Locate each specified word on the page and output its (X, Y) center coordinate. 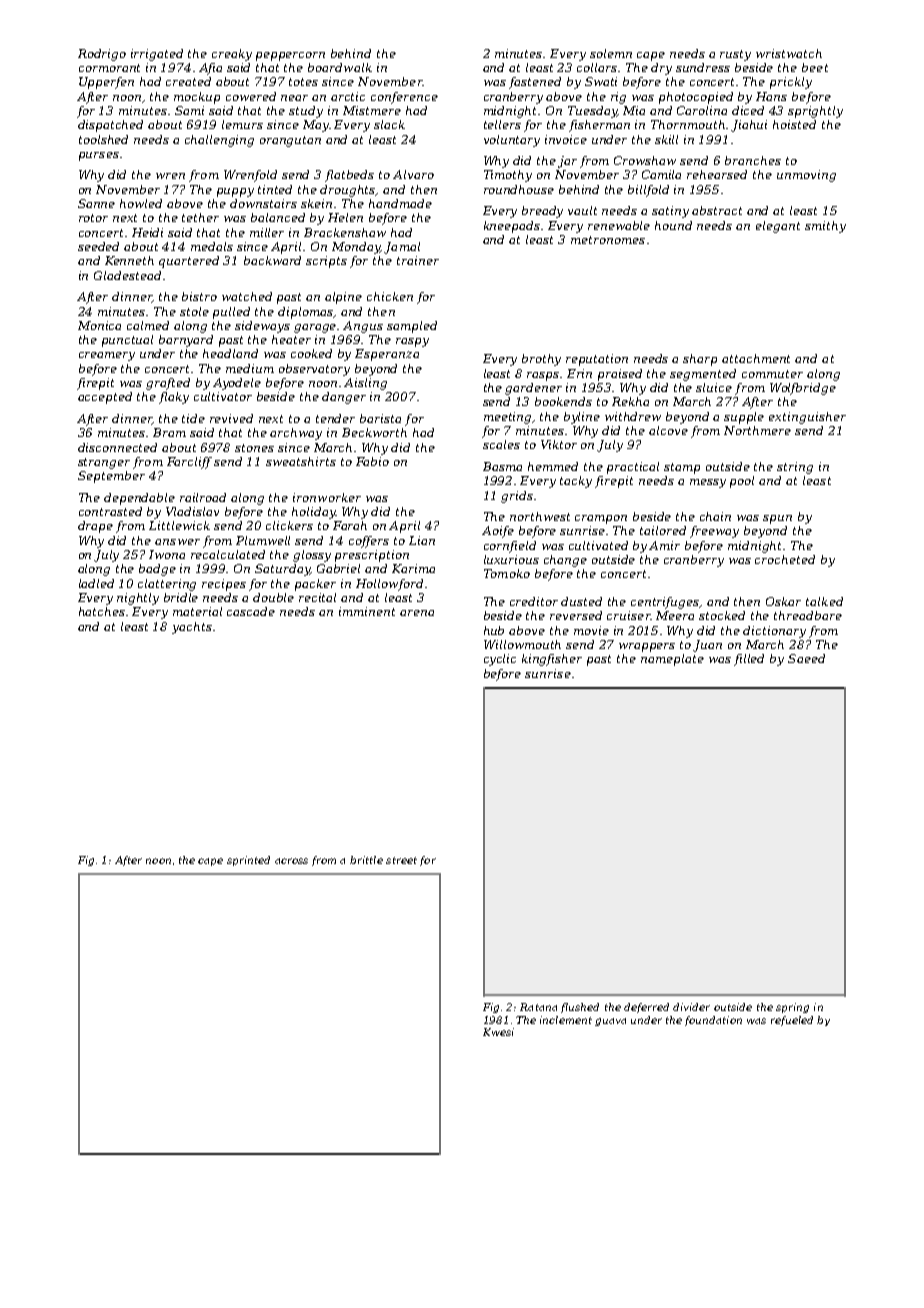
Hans (771, 96)
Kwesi (498, 1032)
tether (200, 217)
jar (567, 162)
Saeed (806, 658)
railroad (203, 497)
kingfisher (552, 660)
